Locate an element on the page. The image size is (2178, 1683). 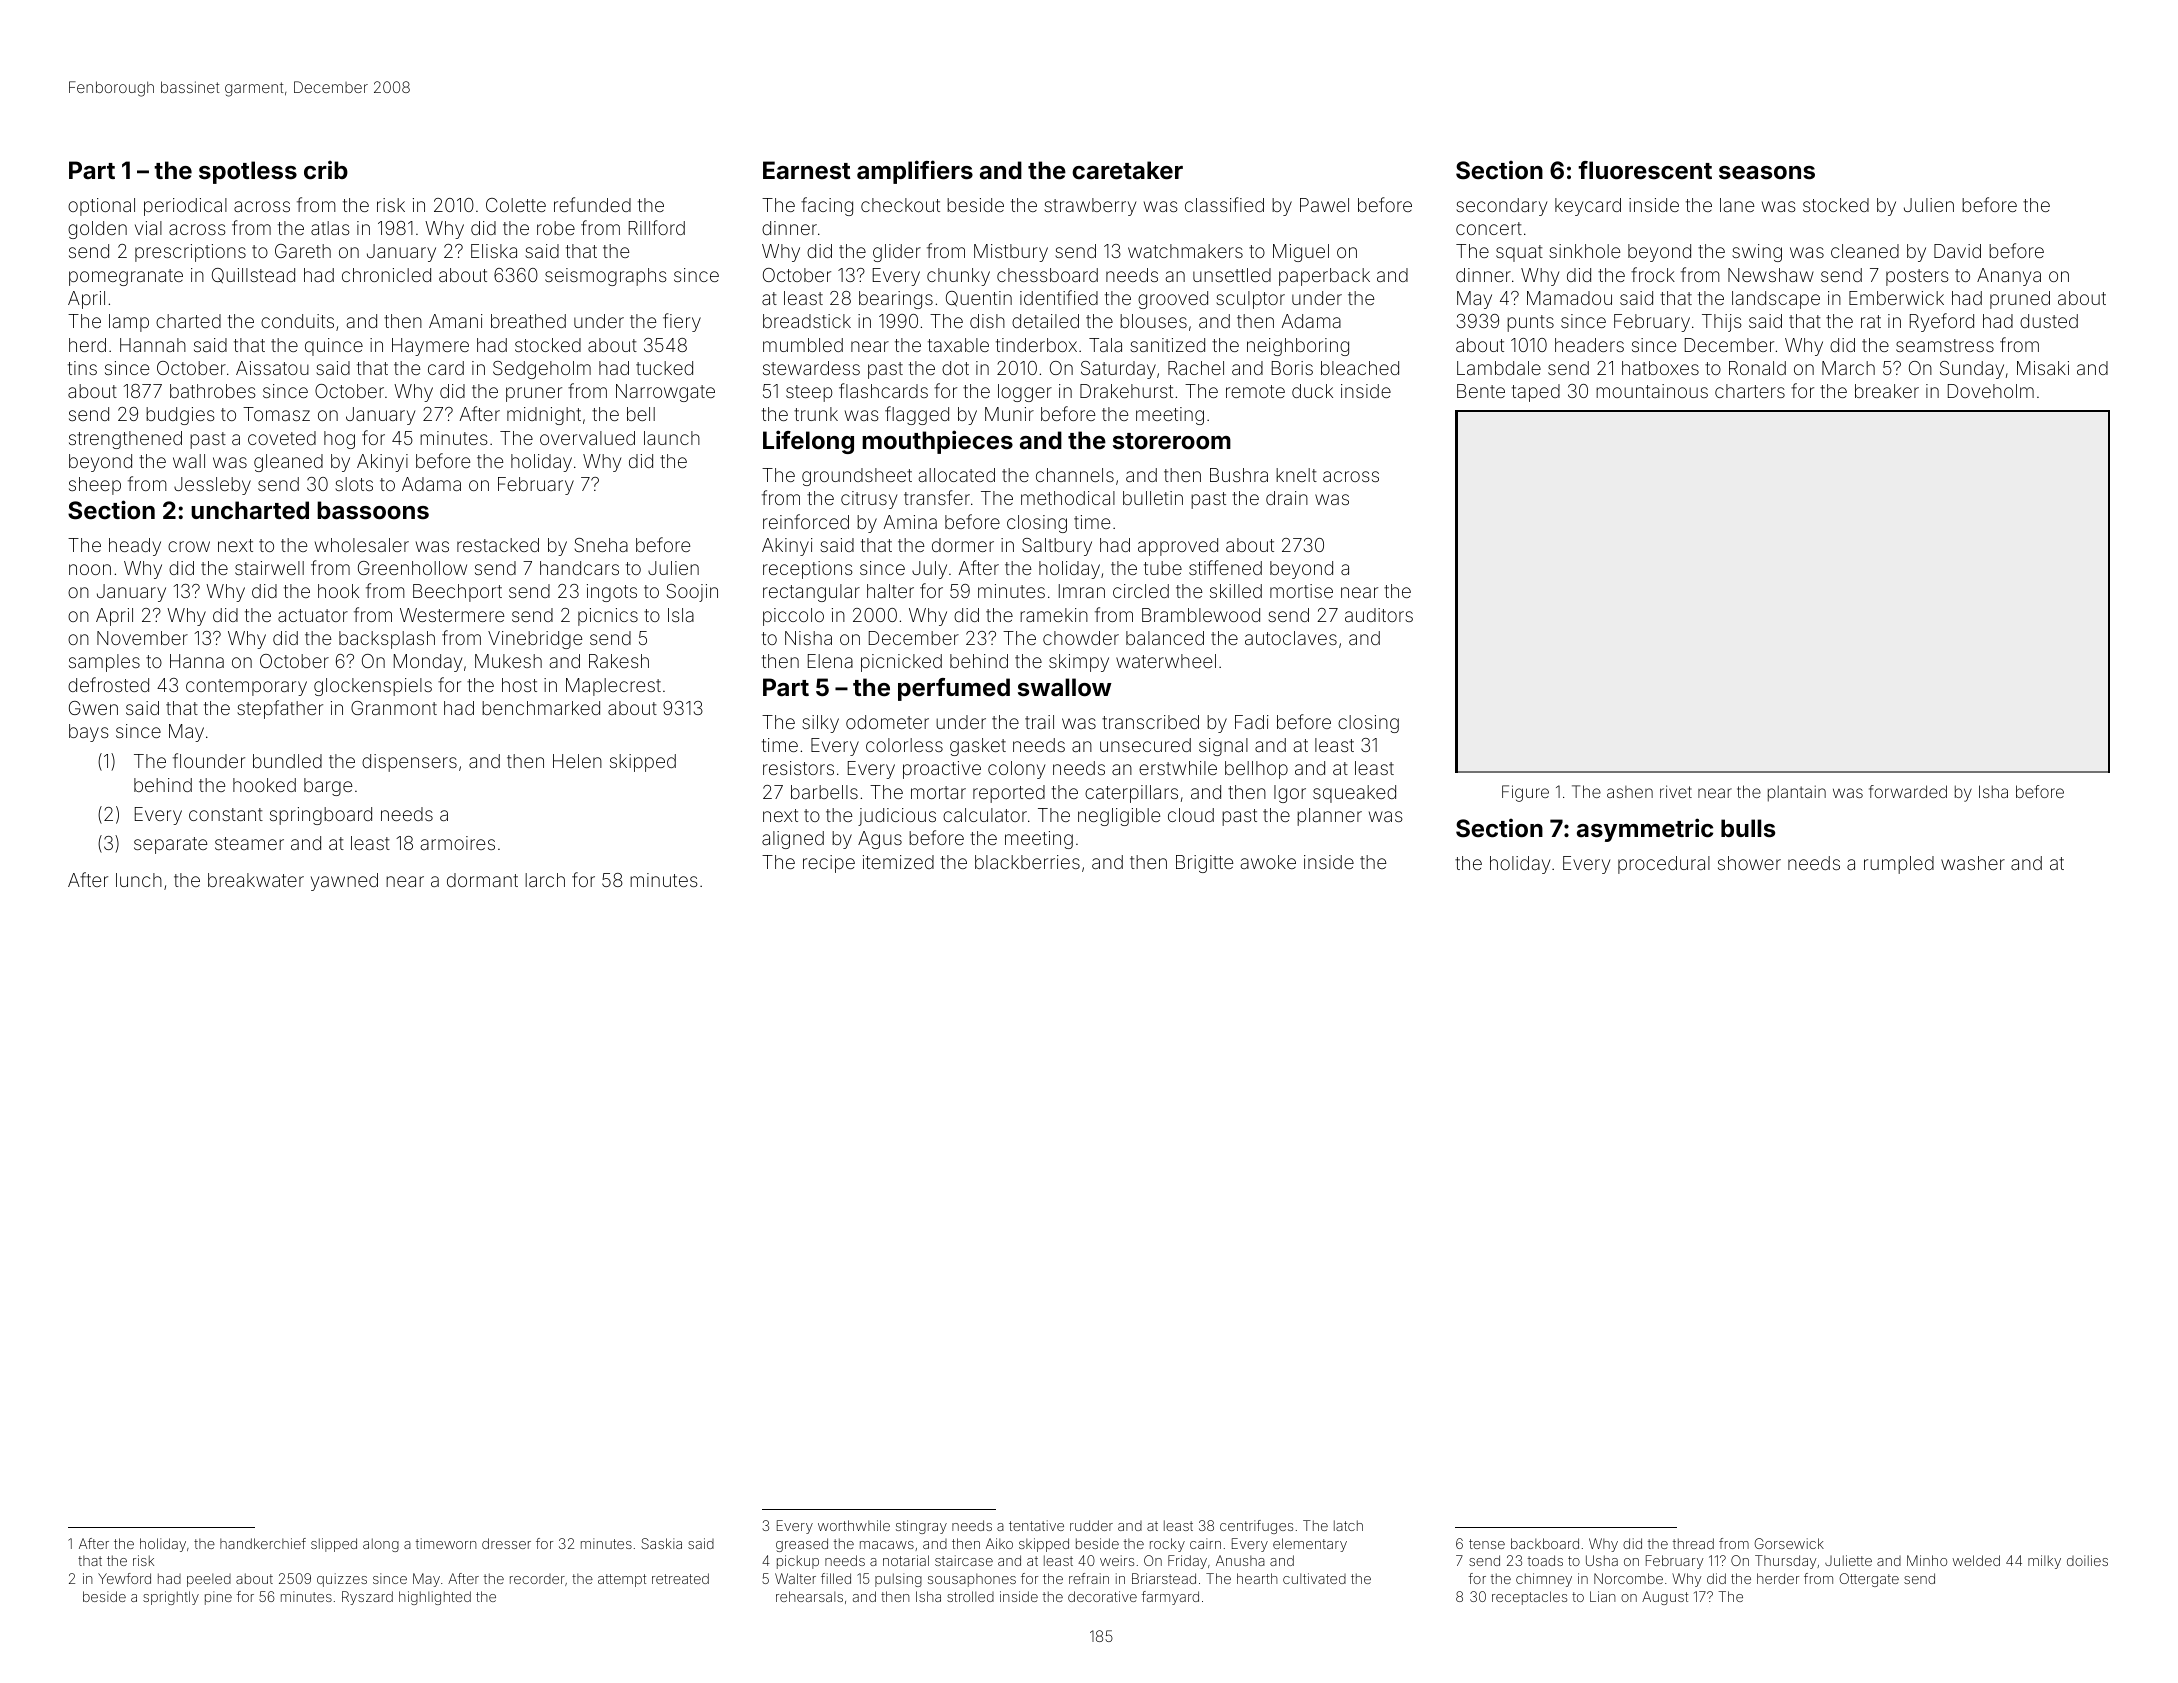
staircase is located at coordinates (964, 1560).
